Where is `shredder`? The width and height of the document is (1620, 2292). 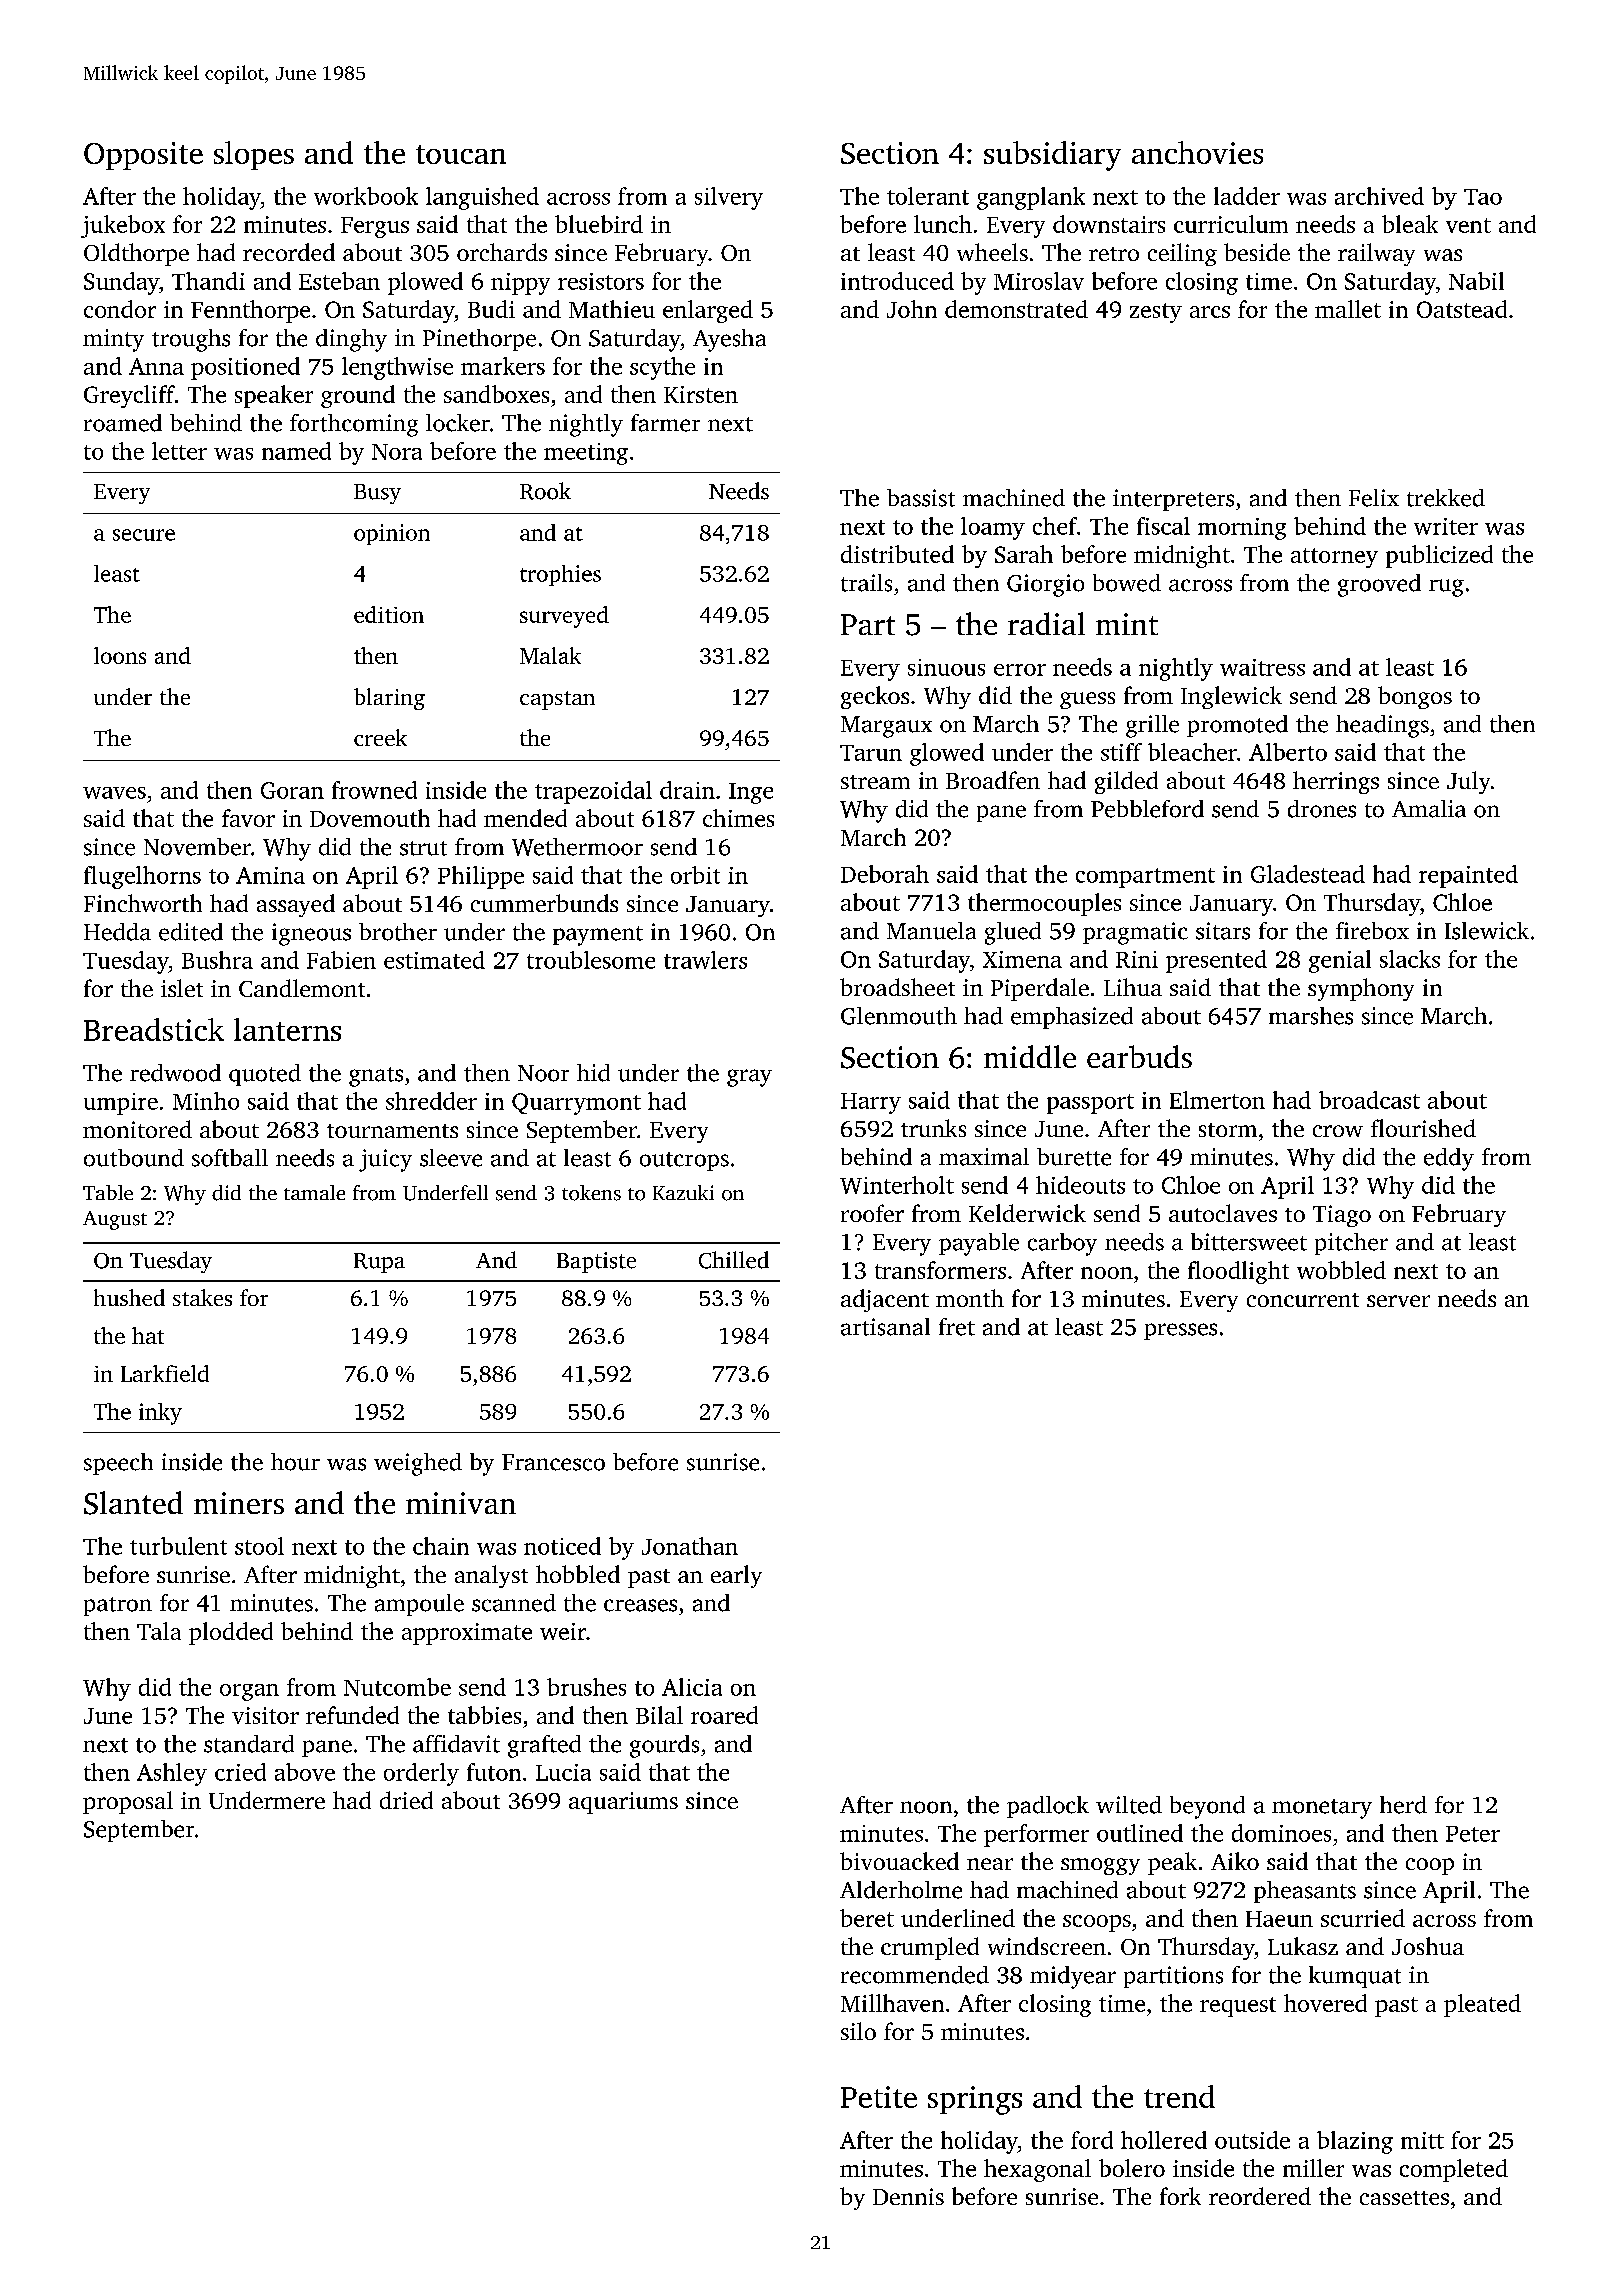 shredder is located at coordinates (431, 1101).
